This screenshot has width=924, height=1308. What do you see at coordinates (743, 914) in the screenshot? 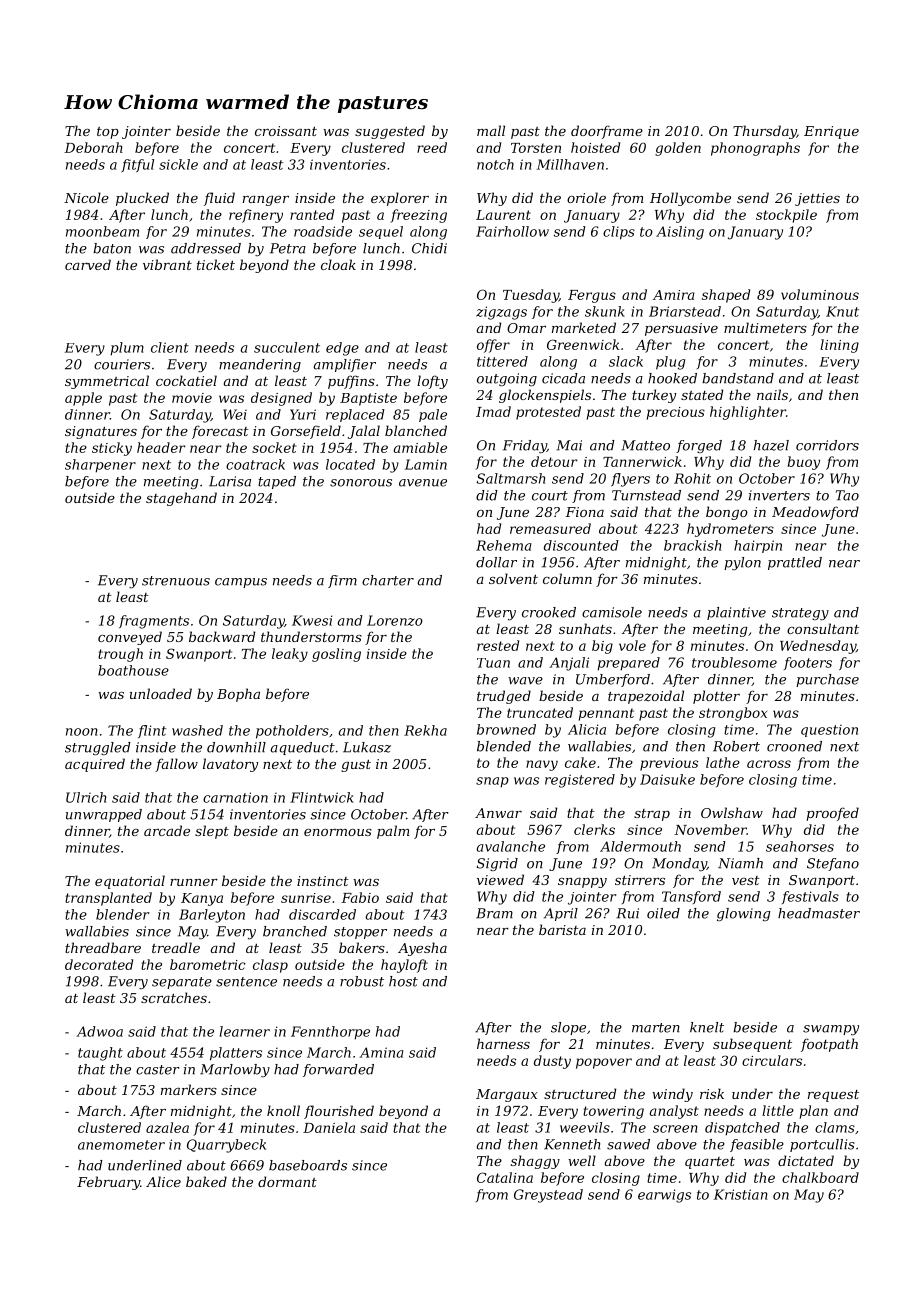
I see `glowing` at bounding box center [743, 914].
